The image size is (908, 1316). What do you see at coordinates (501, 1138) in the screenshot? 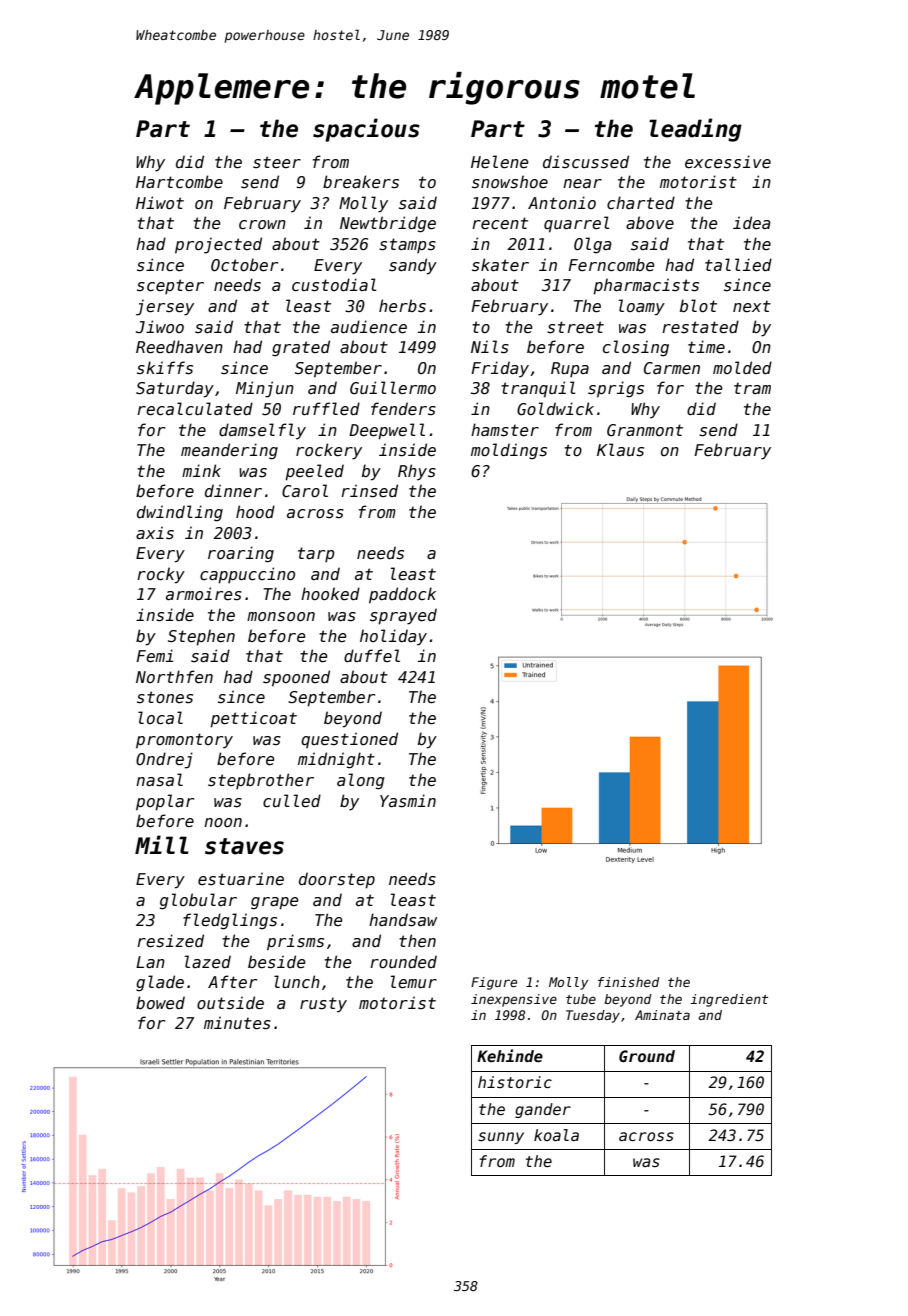
I see `sunny` at bounding box center [501, 1138].
